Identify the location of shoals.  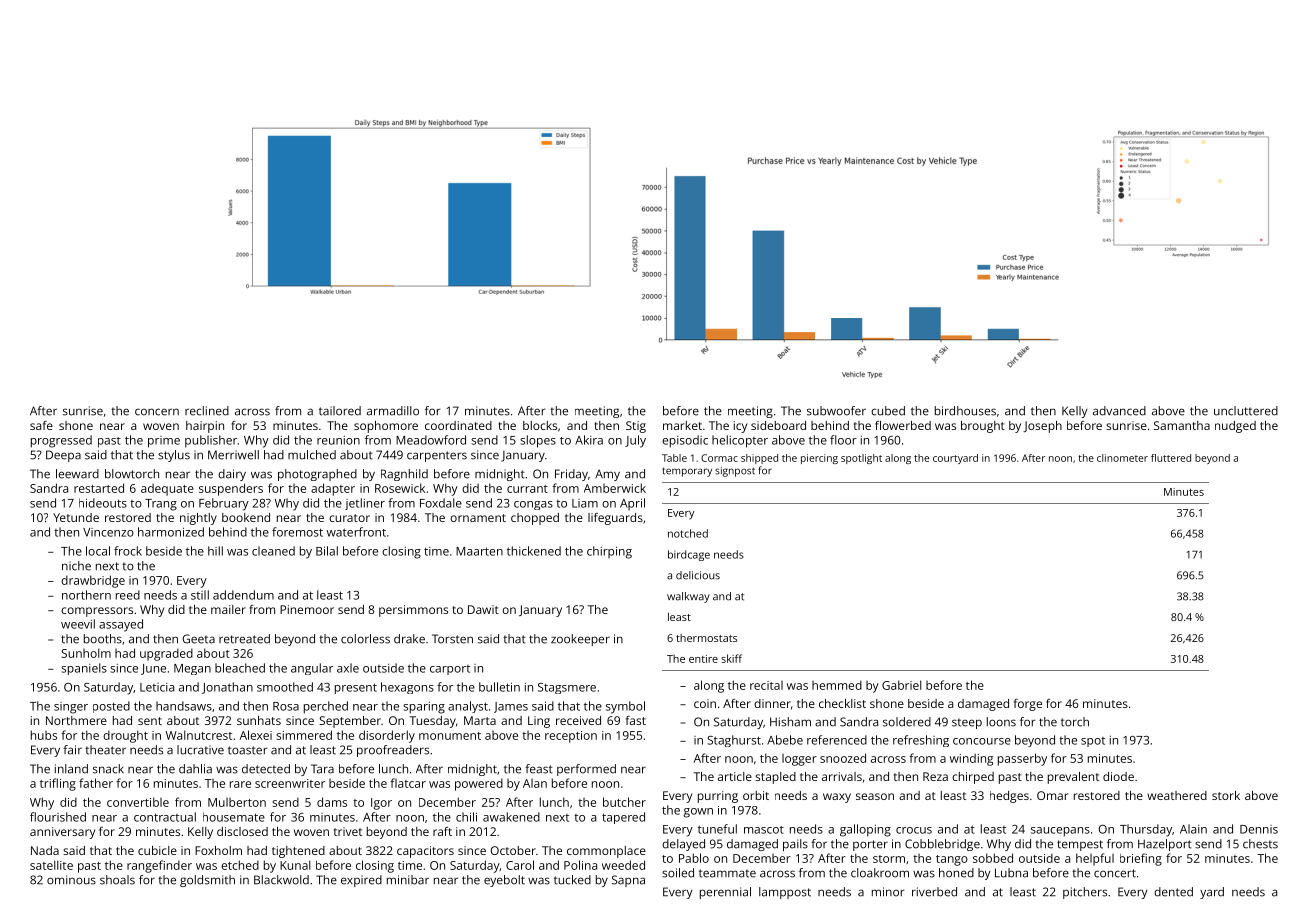
(117, 880).
